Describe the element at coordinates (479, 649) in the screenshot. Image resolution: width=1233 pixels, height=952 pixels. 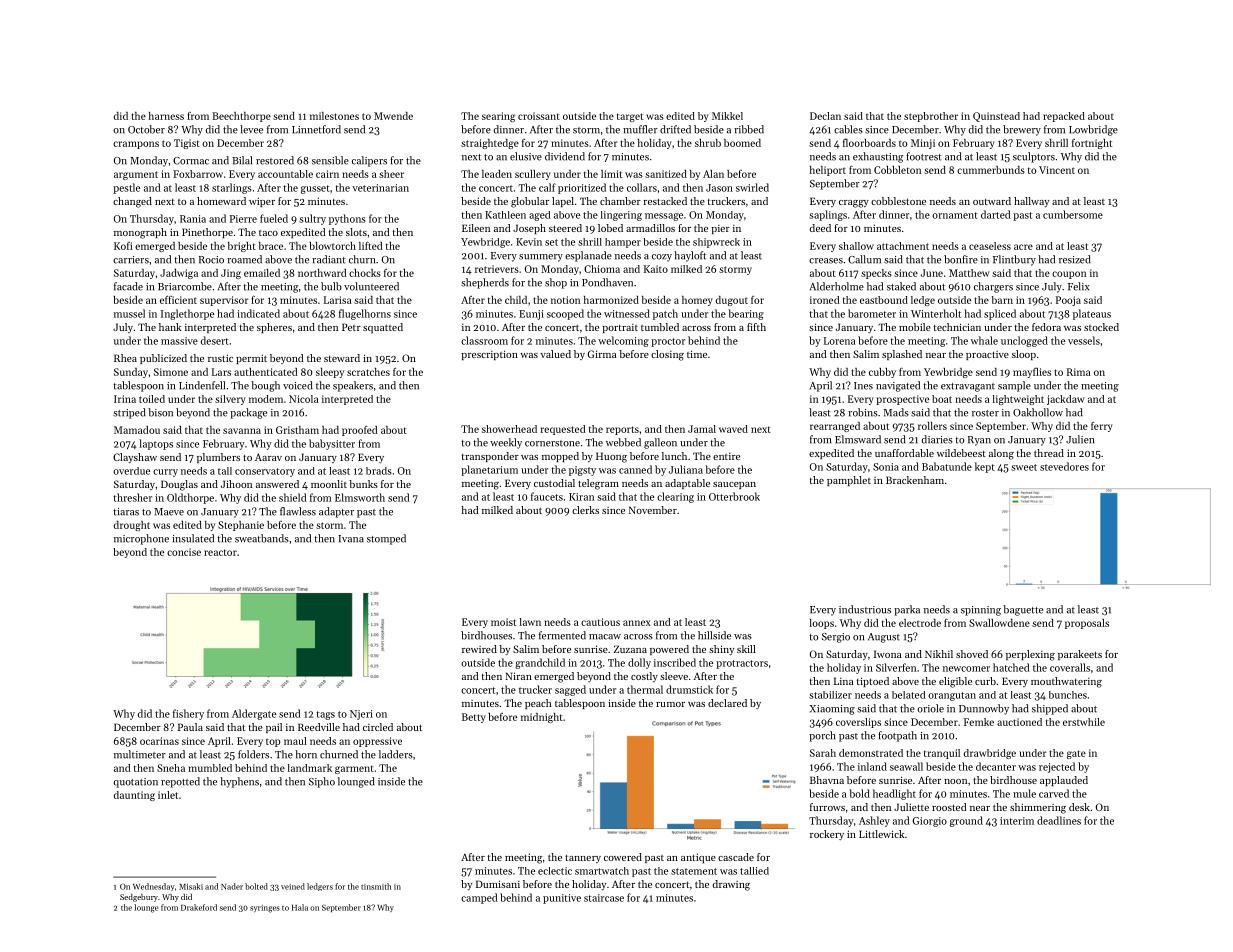
I see `rewired` at that location.
